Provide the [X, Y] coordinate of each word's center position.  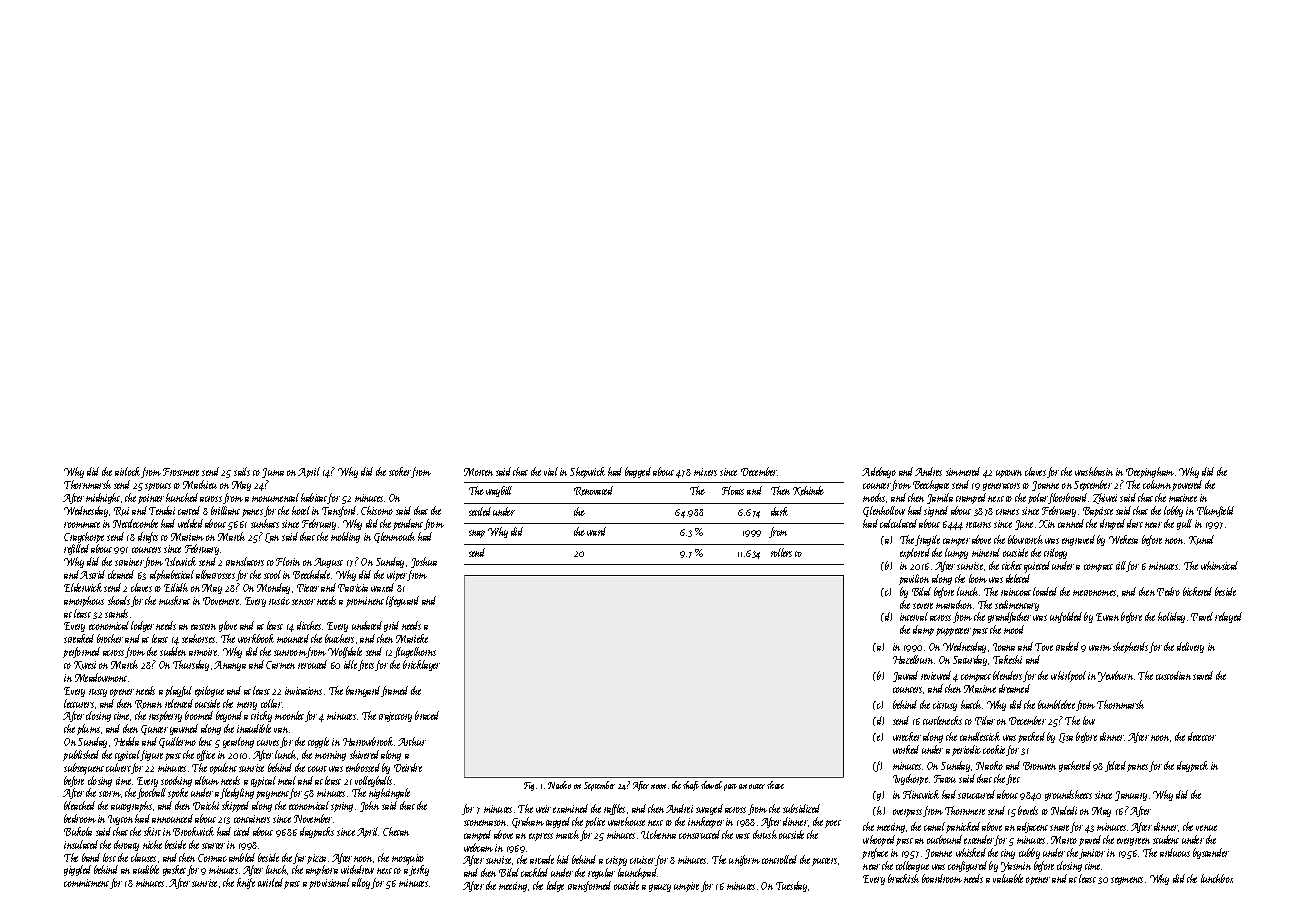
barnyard [364, 691]
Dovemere [221, 601]
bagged [638, 472]
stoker [400, 472]
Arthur [412, 741]
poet [833, 824]
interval [914, 616]
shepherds [1130, 647]
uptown [1009, 474]
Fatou [945, 779]
